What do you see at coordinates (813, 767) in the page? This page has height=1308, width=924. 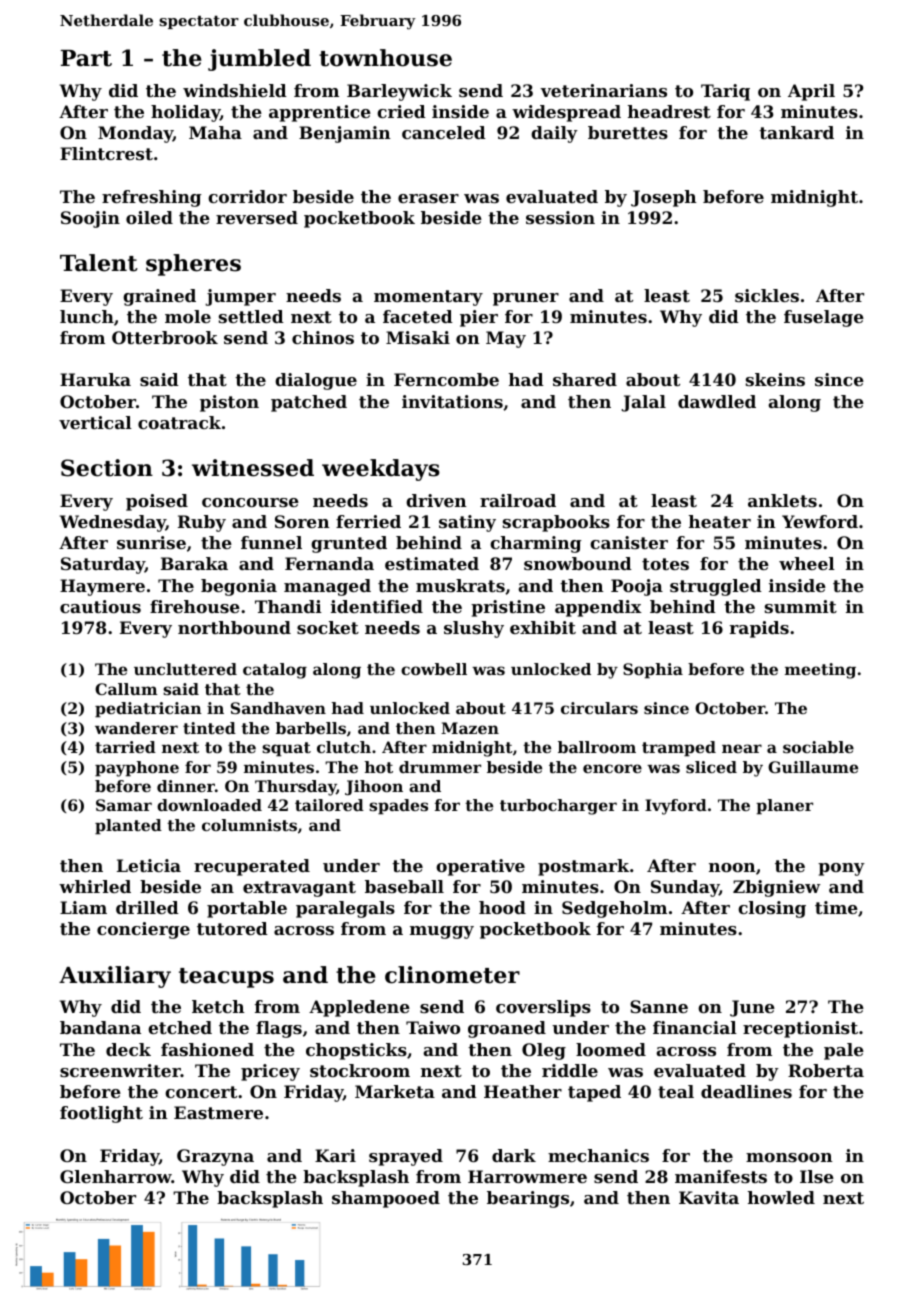 I see `Guillaume` at bounding box center [813, 767].
